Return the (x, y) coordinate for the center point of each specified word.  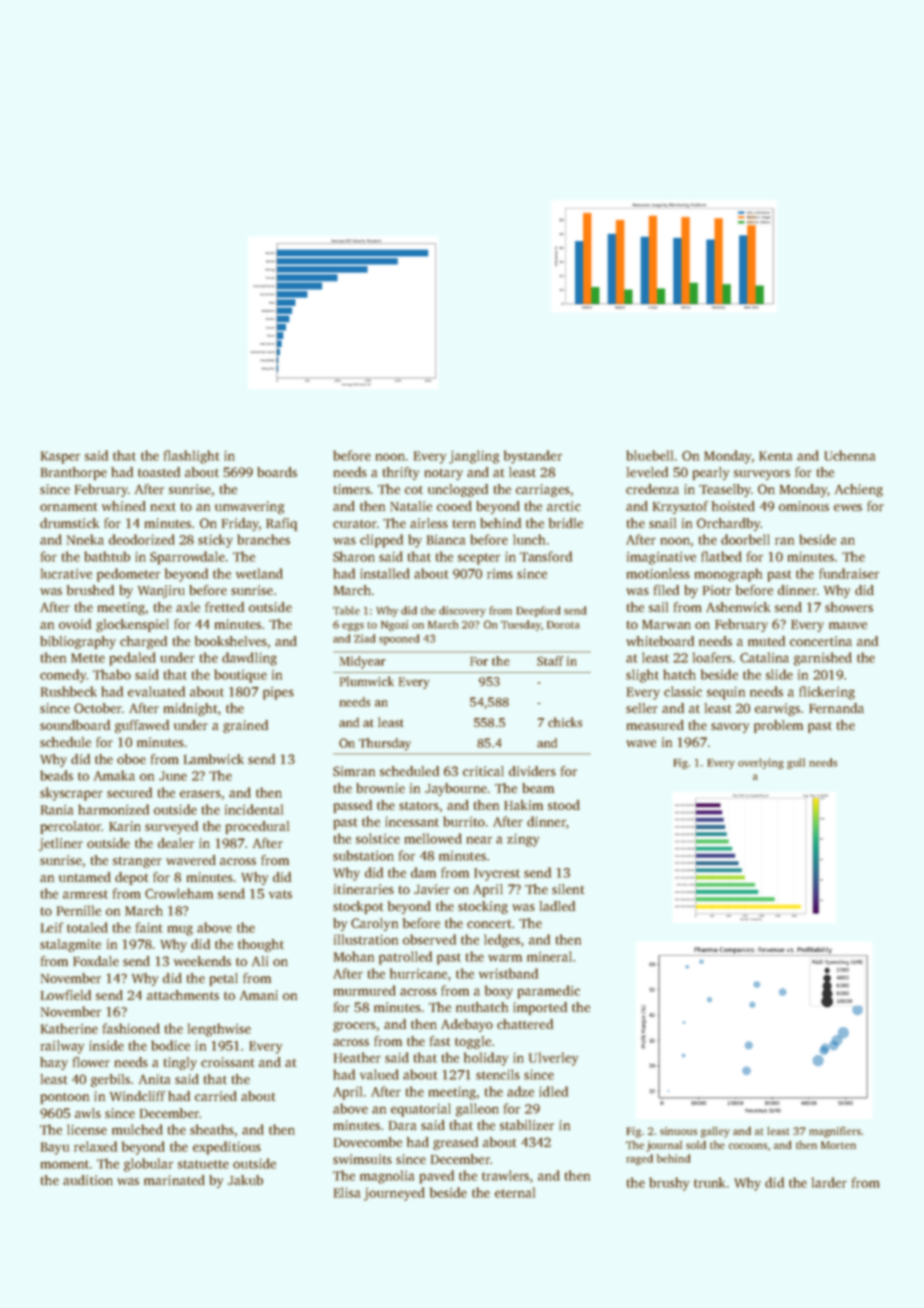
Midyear (363, 662)
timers (352, 489)
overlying (761, 763)
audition (88, 1180)
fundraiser (849, 573)
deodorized (142, 539)
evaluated (156, 691)
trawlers (505, 1175)
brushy (669, 1184)
